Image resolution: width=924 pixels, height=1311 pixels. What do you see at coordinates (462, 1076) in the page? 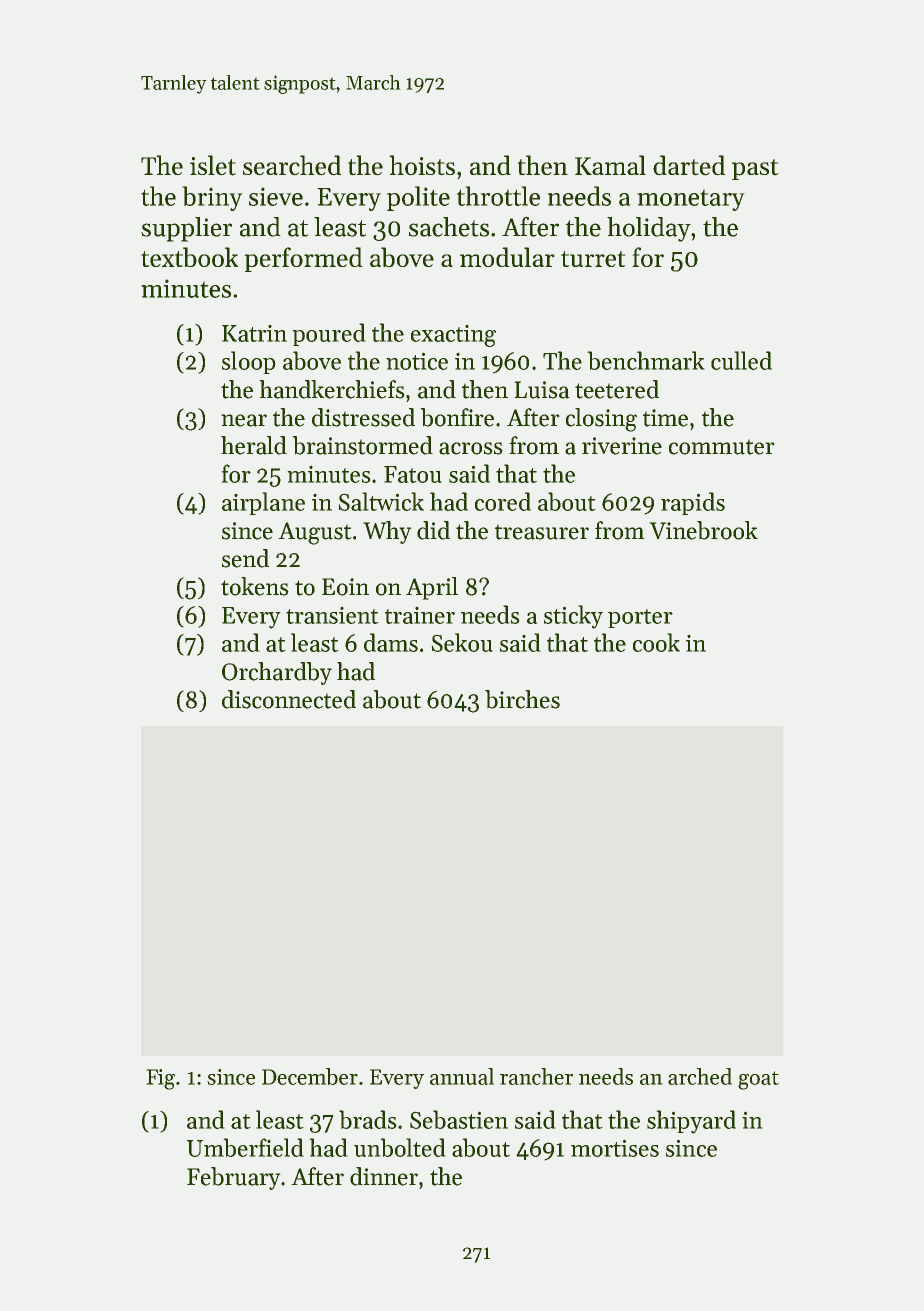
I see `annual` at bounding box center [462, 1076].
